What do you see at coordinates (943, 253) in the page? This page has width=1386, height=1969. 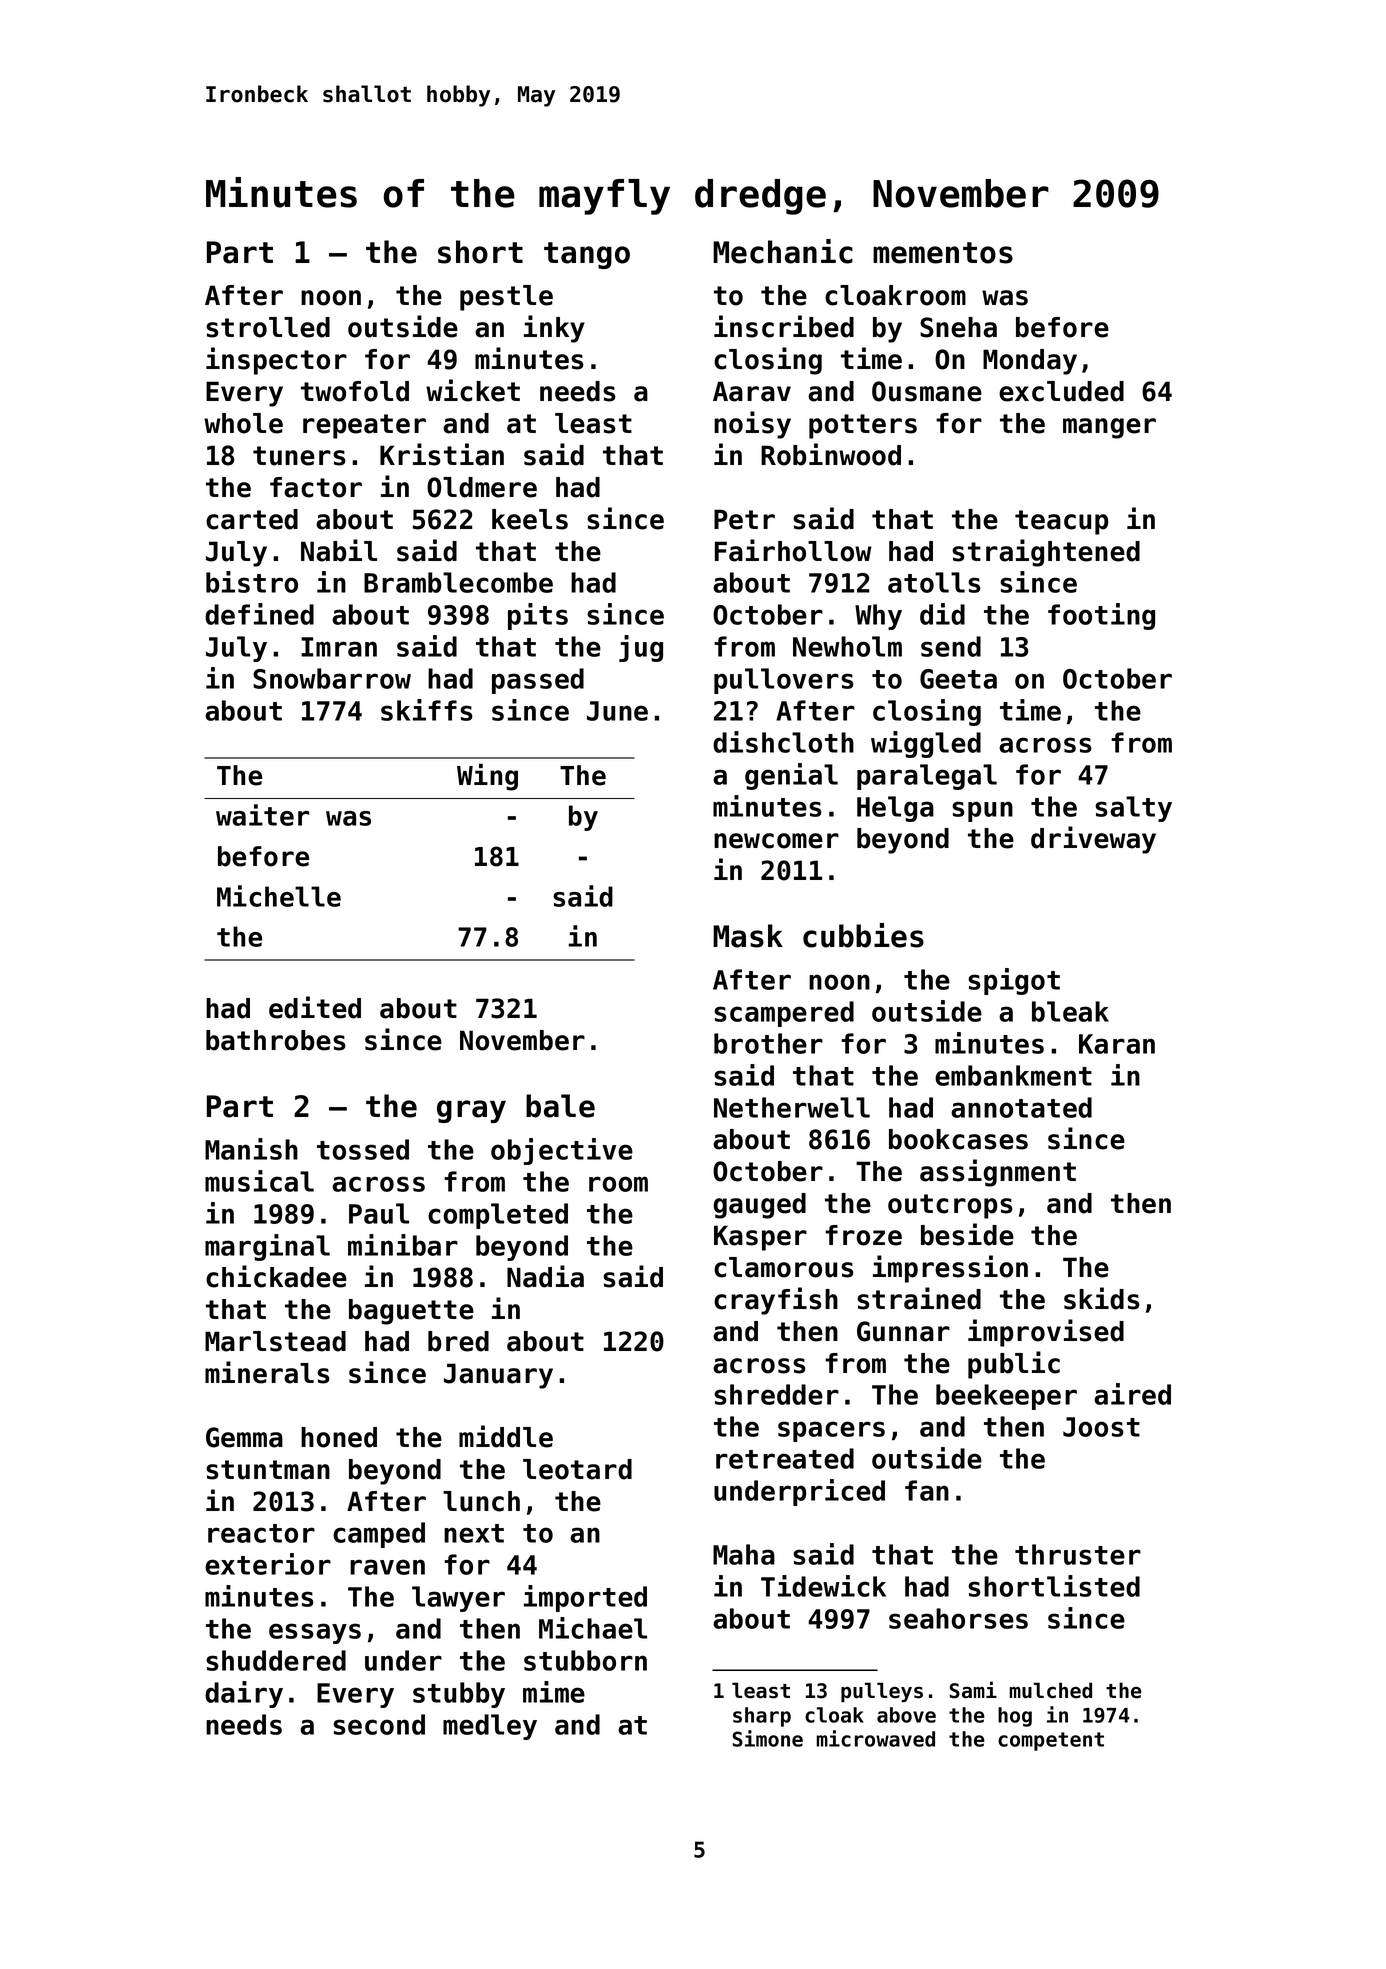 I see `mementos` at bounding box center [943, 253].
